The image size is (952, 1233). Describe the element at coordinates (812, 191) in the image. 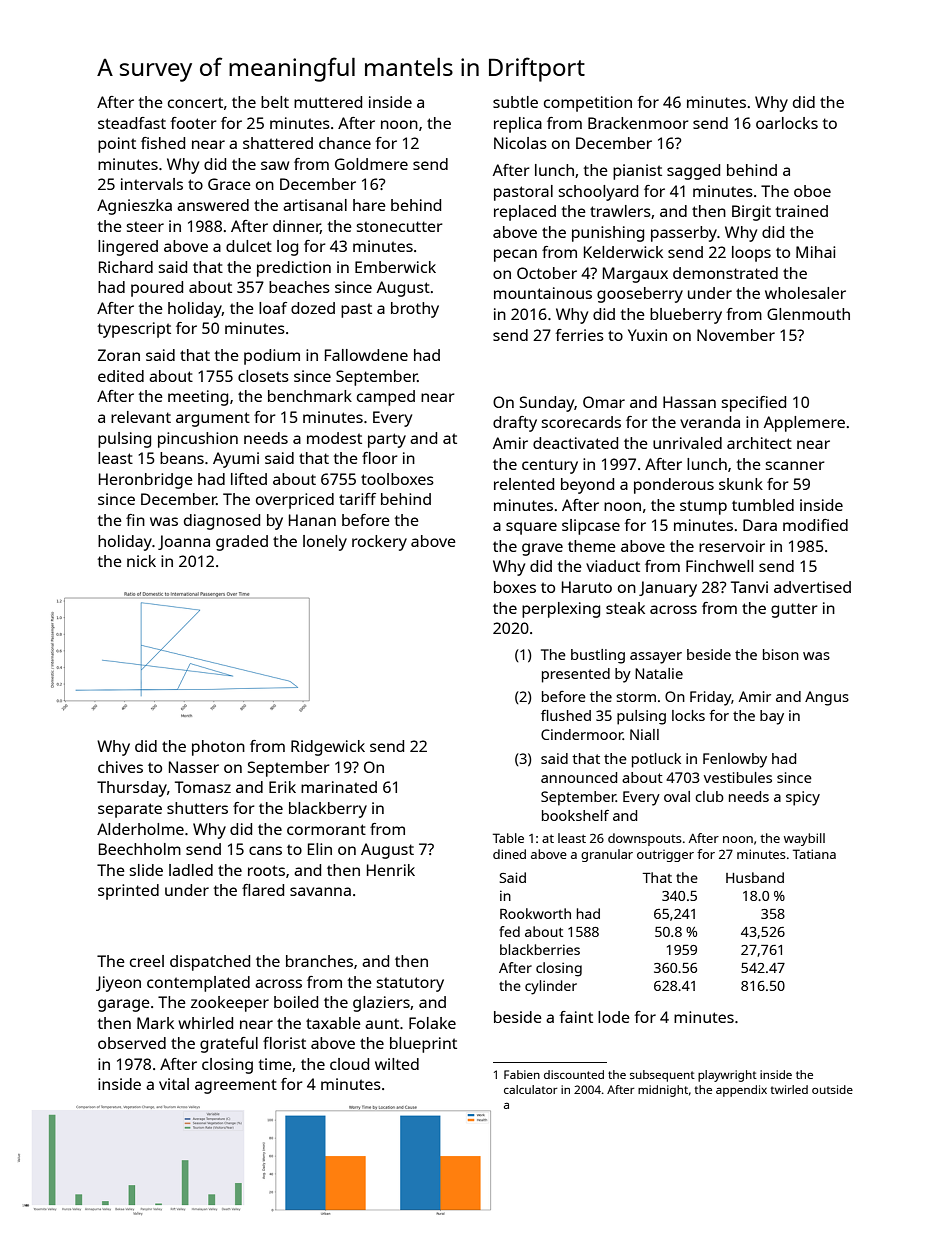

I see `oboe` at that location.
